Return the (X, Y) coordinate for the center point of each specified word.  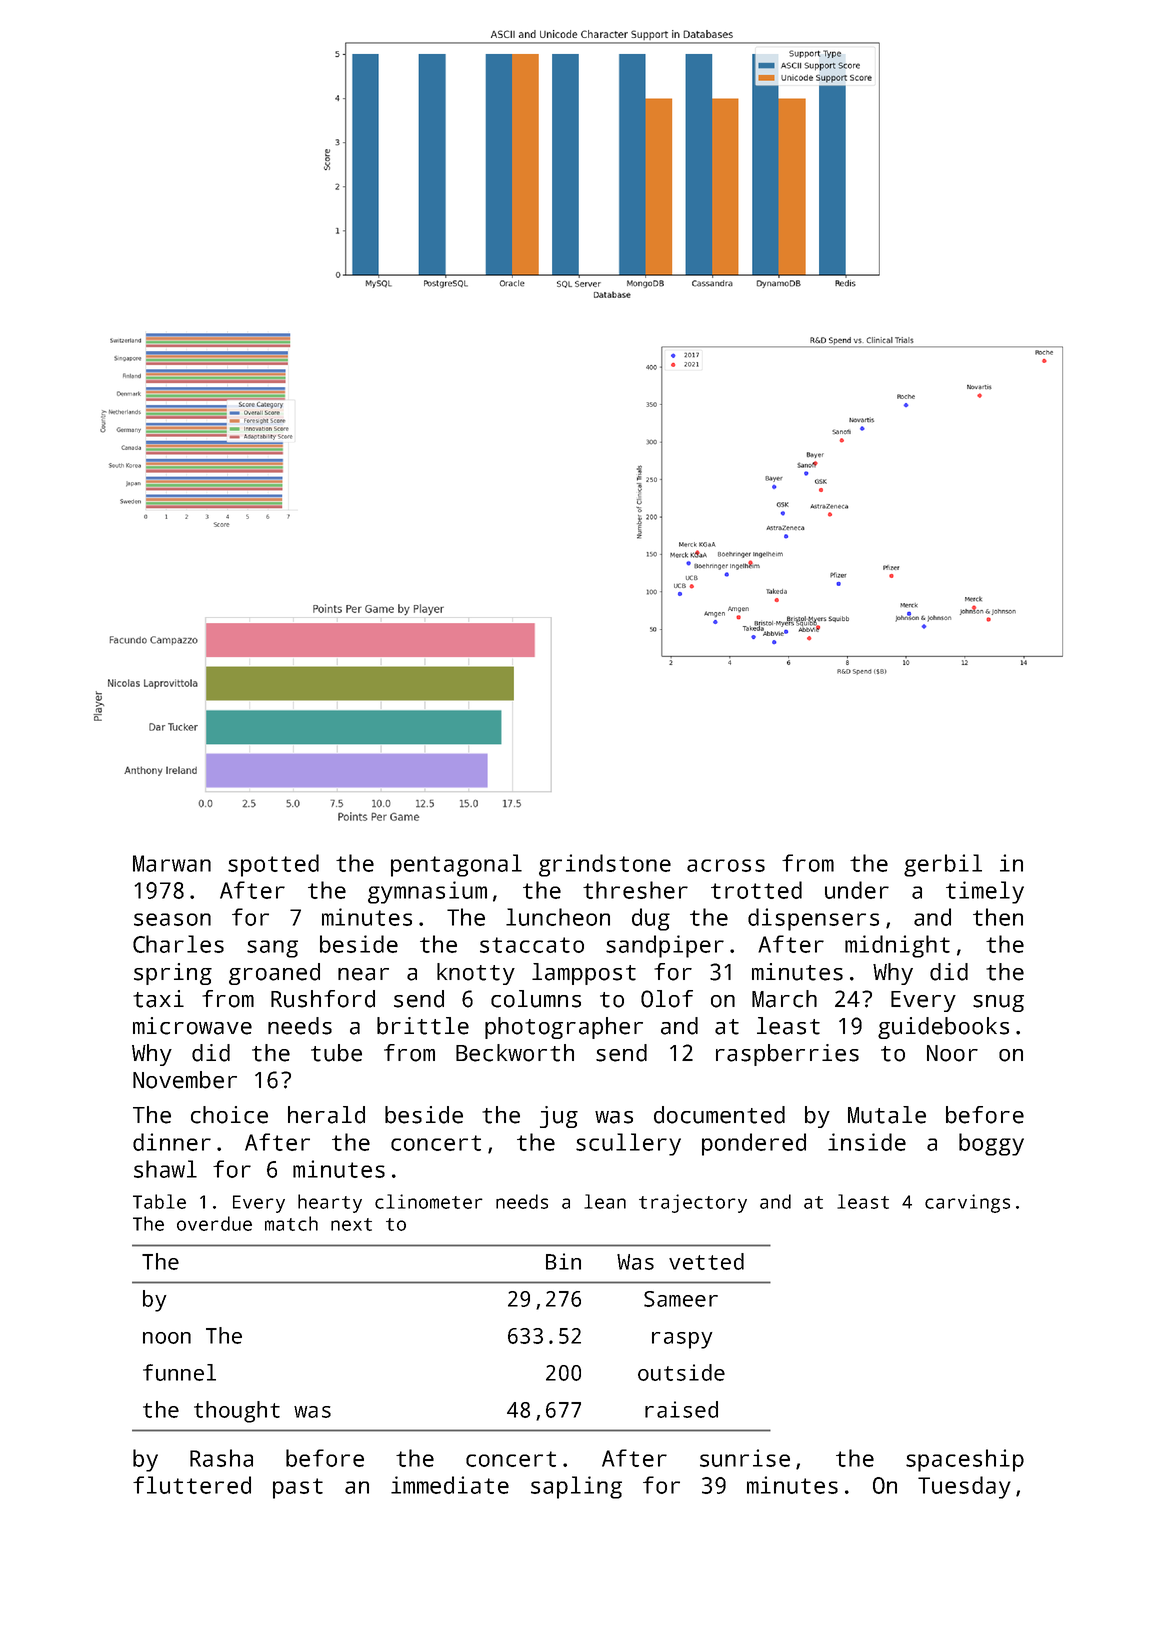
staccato (532, 945)
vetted (706, 1261)
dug (651, 919)
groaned (274, 974)
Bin (563, 1261)
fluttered (192, 1485)
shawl (165, 1169)
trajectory (693, 1203)
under (857, 890)
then (998, 917)
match (291, 1223)
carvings (967, 1203)
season (172, 919)
